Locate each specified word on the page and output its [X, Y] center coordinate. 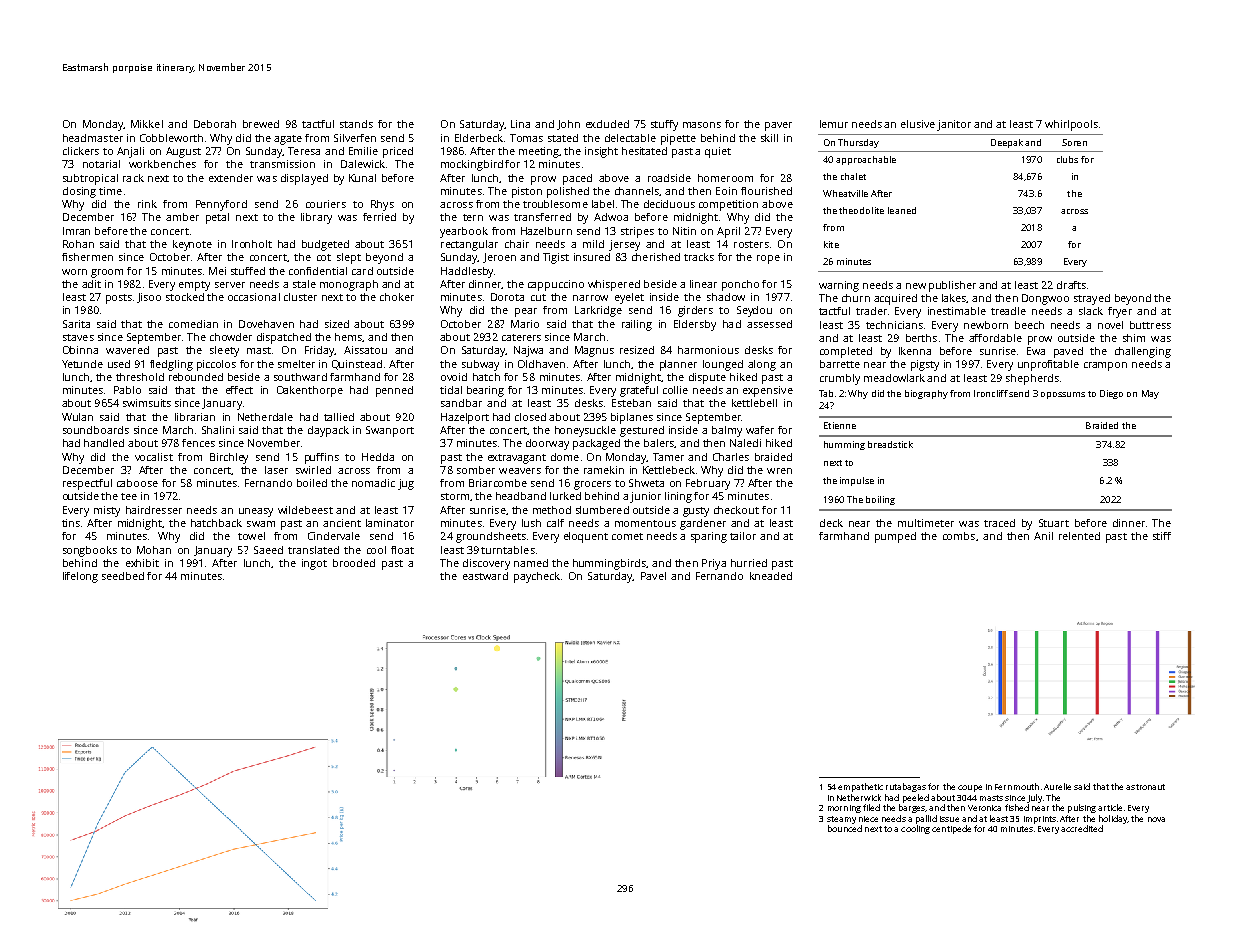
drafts [1071, 285]
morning [844, 809]
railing [637, 325]
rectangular [469, 245]
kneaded [771, 576]
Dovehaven [266, 324]
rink [147, 204]
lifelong [80, 577]
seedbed [123, 576]
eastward [485, 576]
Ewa [1036, 351]
